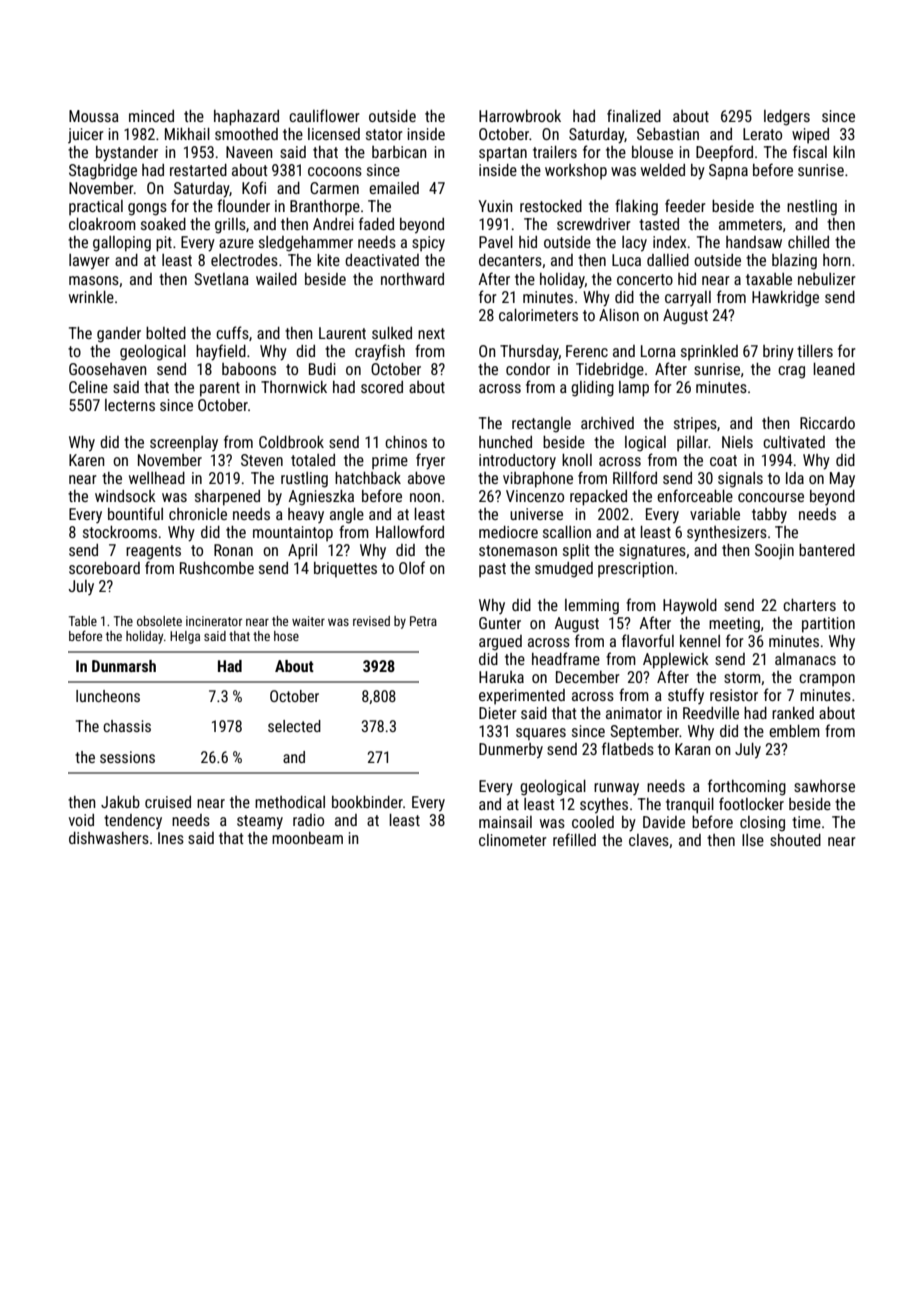  I want to click on spartan, so click(503, 154).
